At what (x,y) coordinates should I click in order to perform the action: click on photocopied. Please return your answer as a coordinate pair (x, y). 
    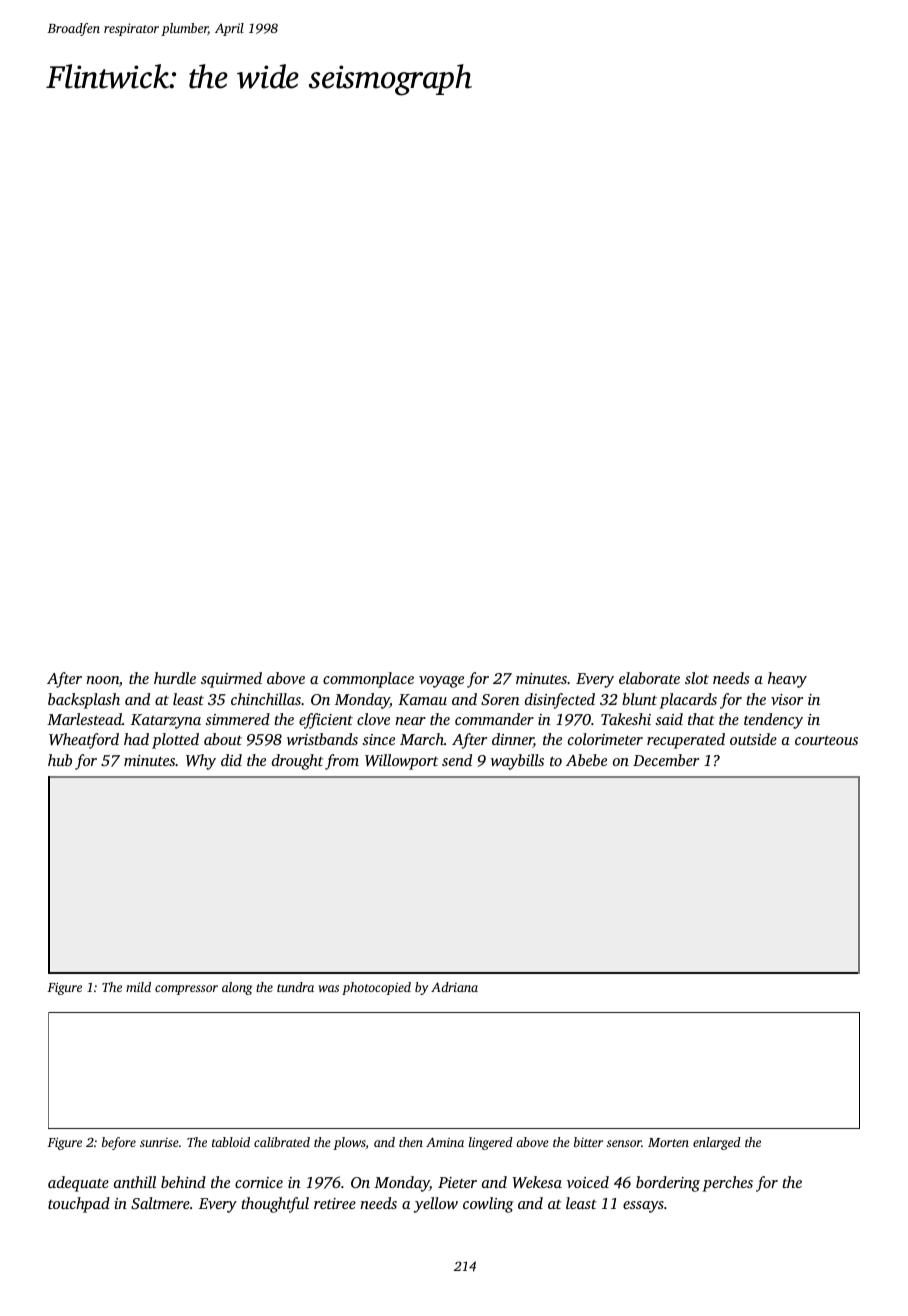
    Looking at the image, I should click on (376, 988).
